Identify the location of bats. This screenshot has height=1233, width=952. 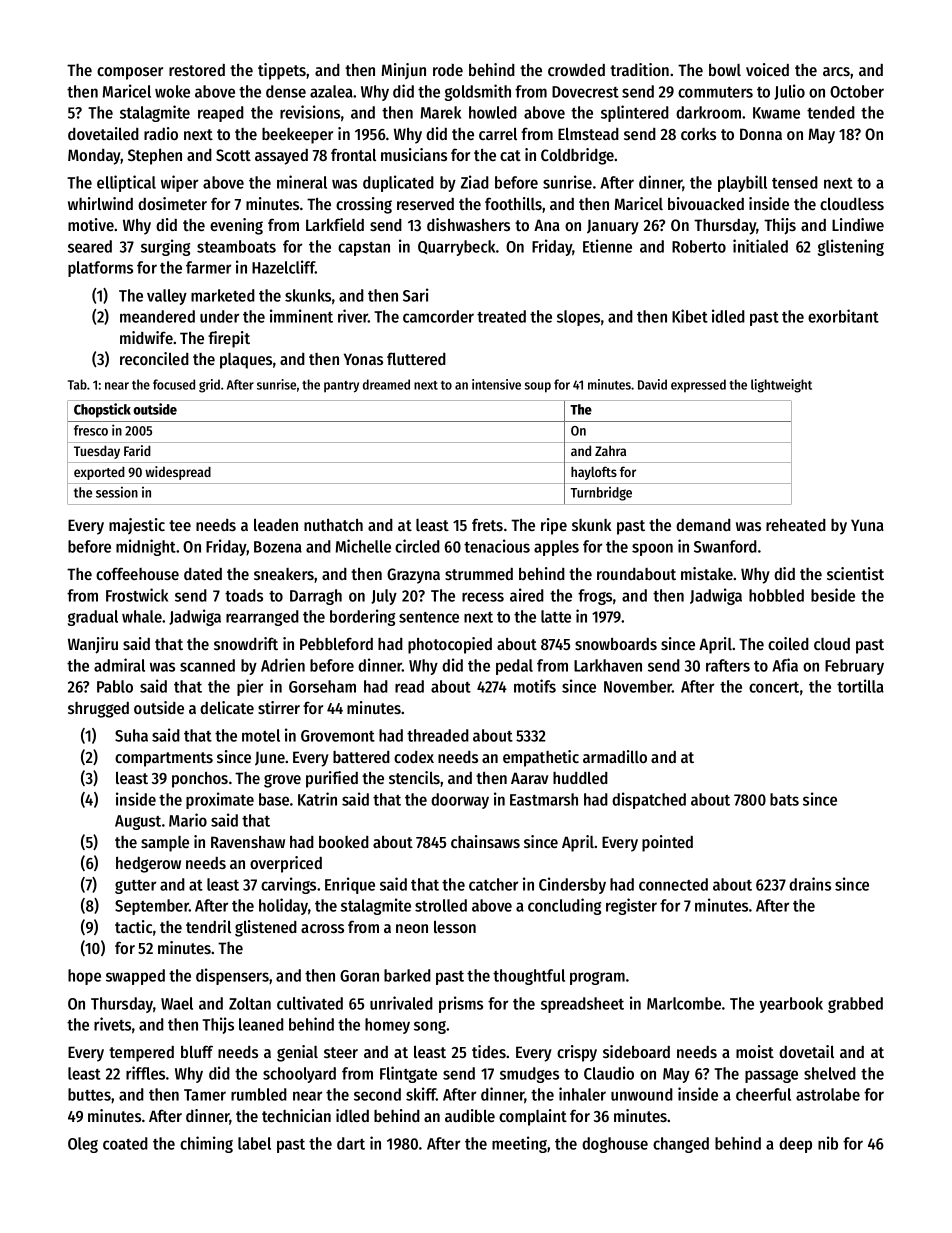
(784, 799).
